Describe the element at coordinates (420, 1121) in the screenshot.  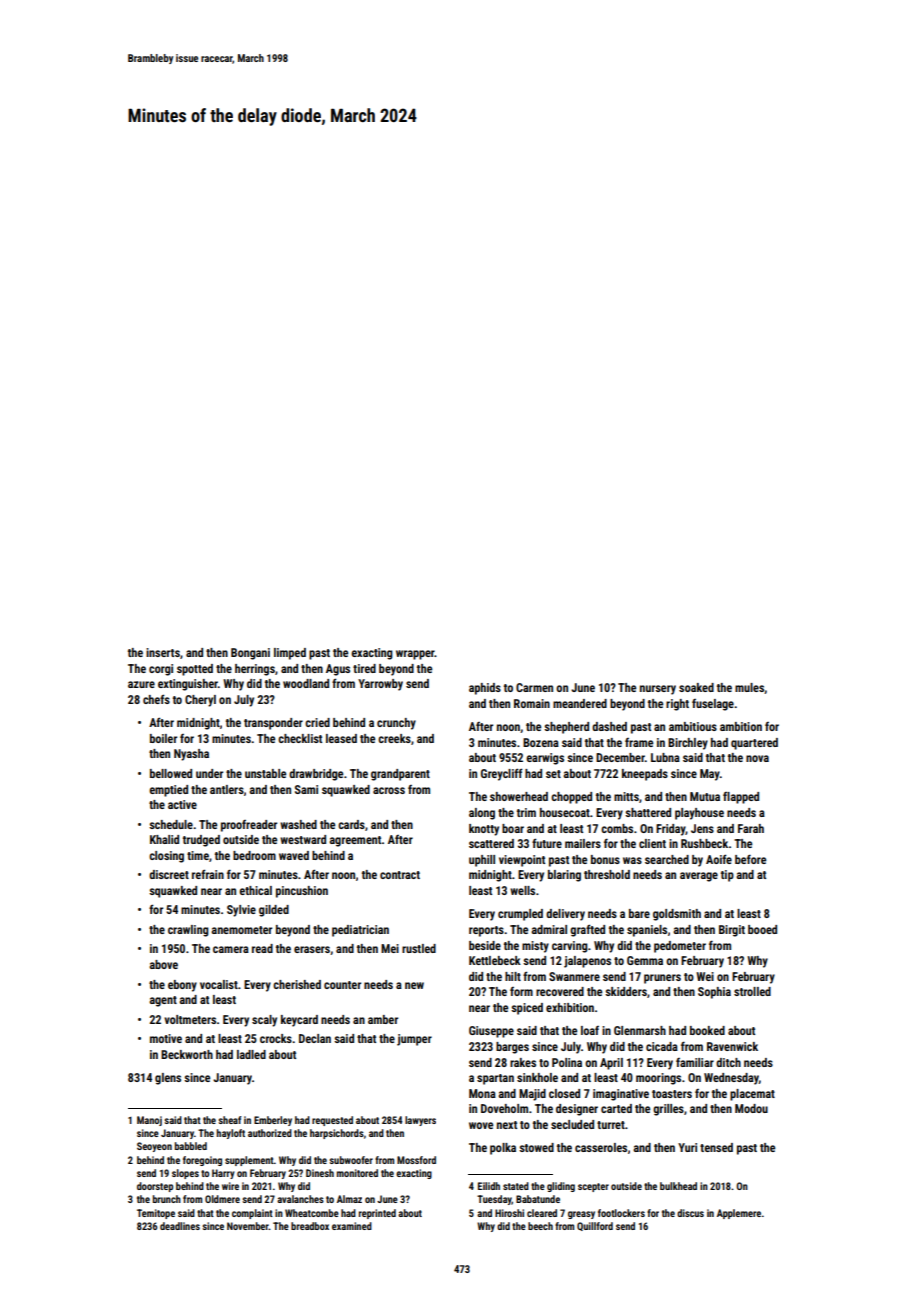
I see `lawyers` at that location.
